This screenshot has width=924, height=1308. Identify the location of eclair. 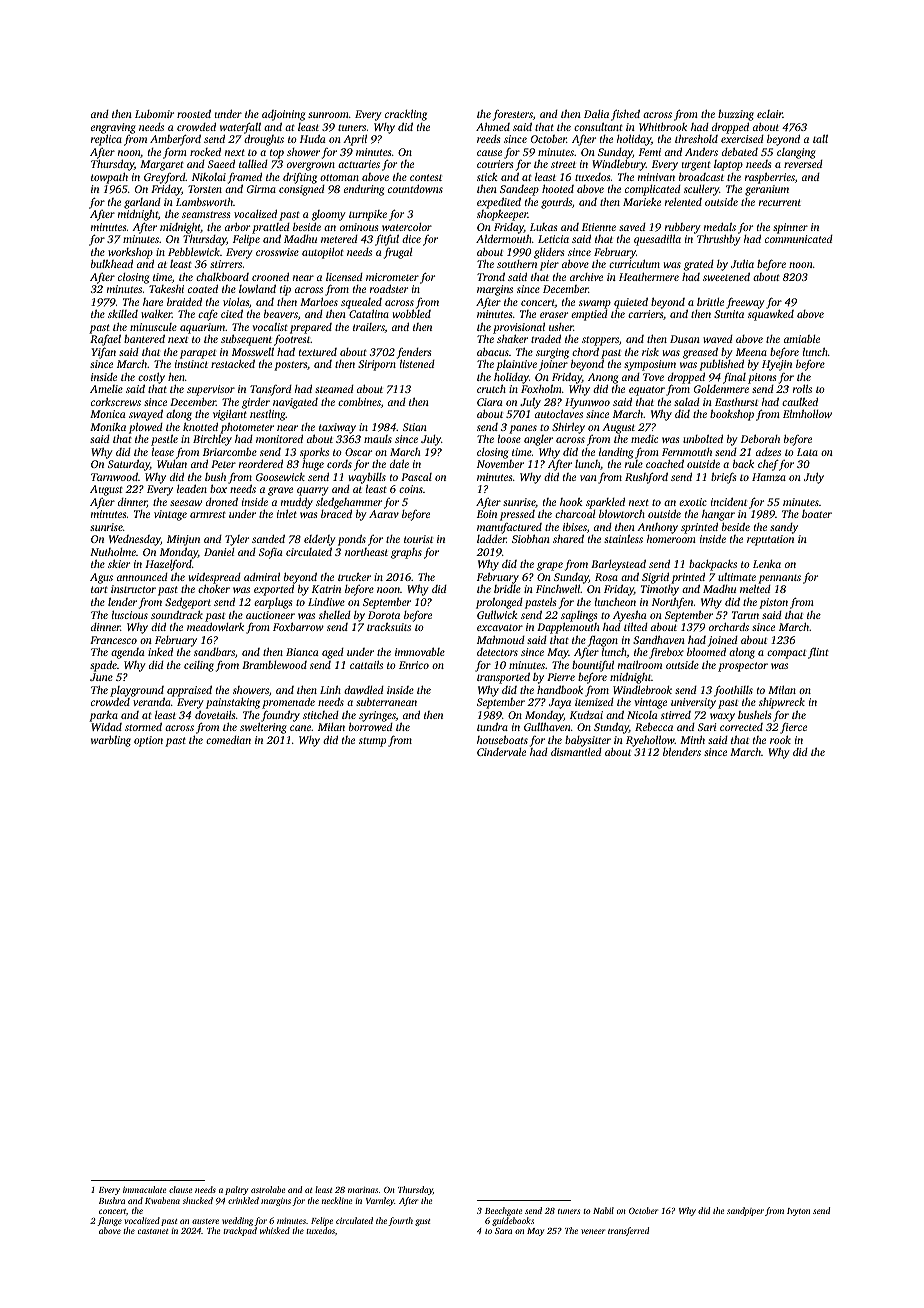
(770, 114).
